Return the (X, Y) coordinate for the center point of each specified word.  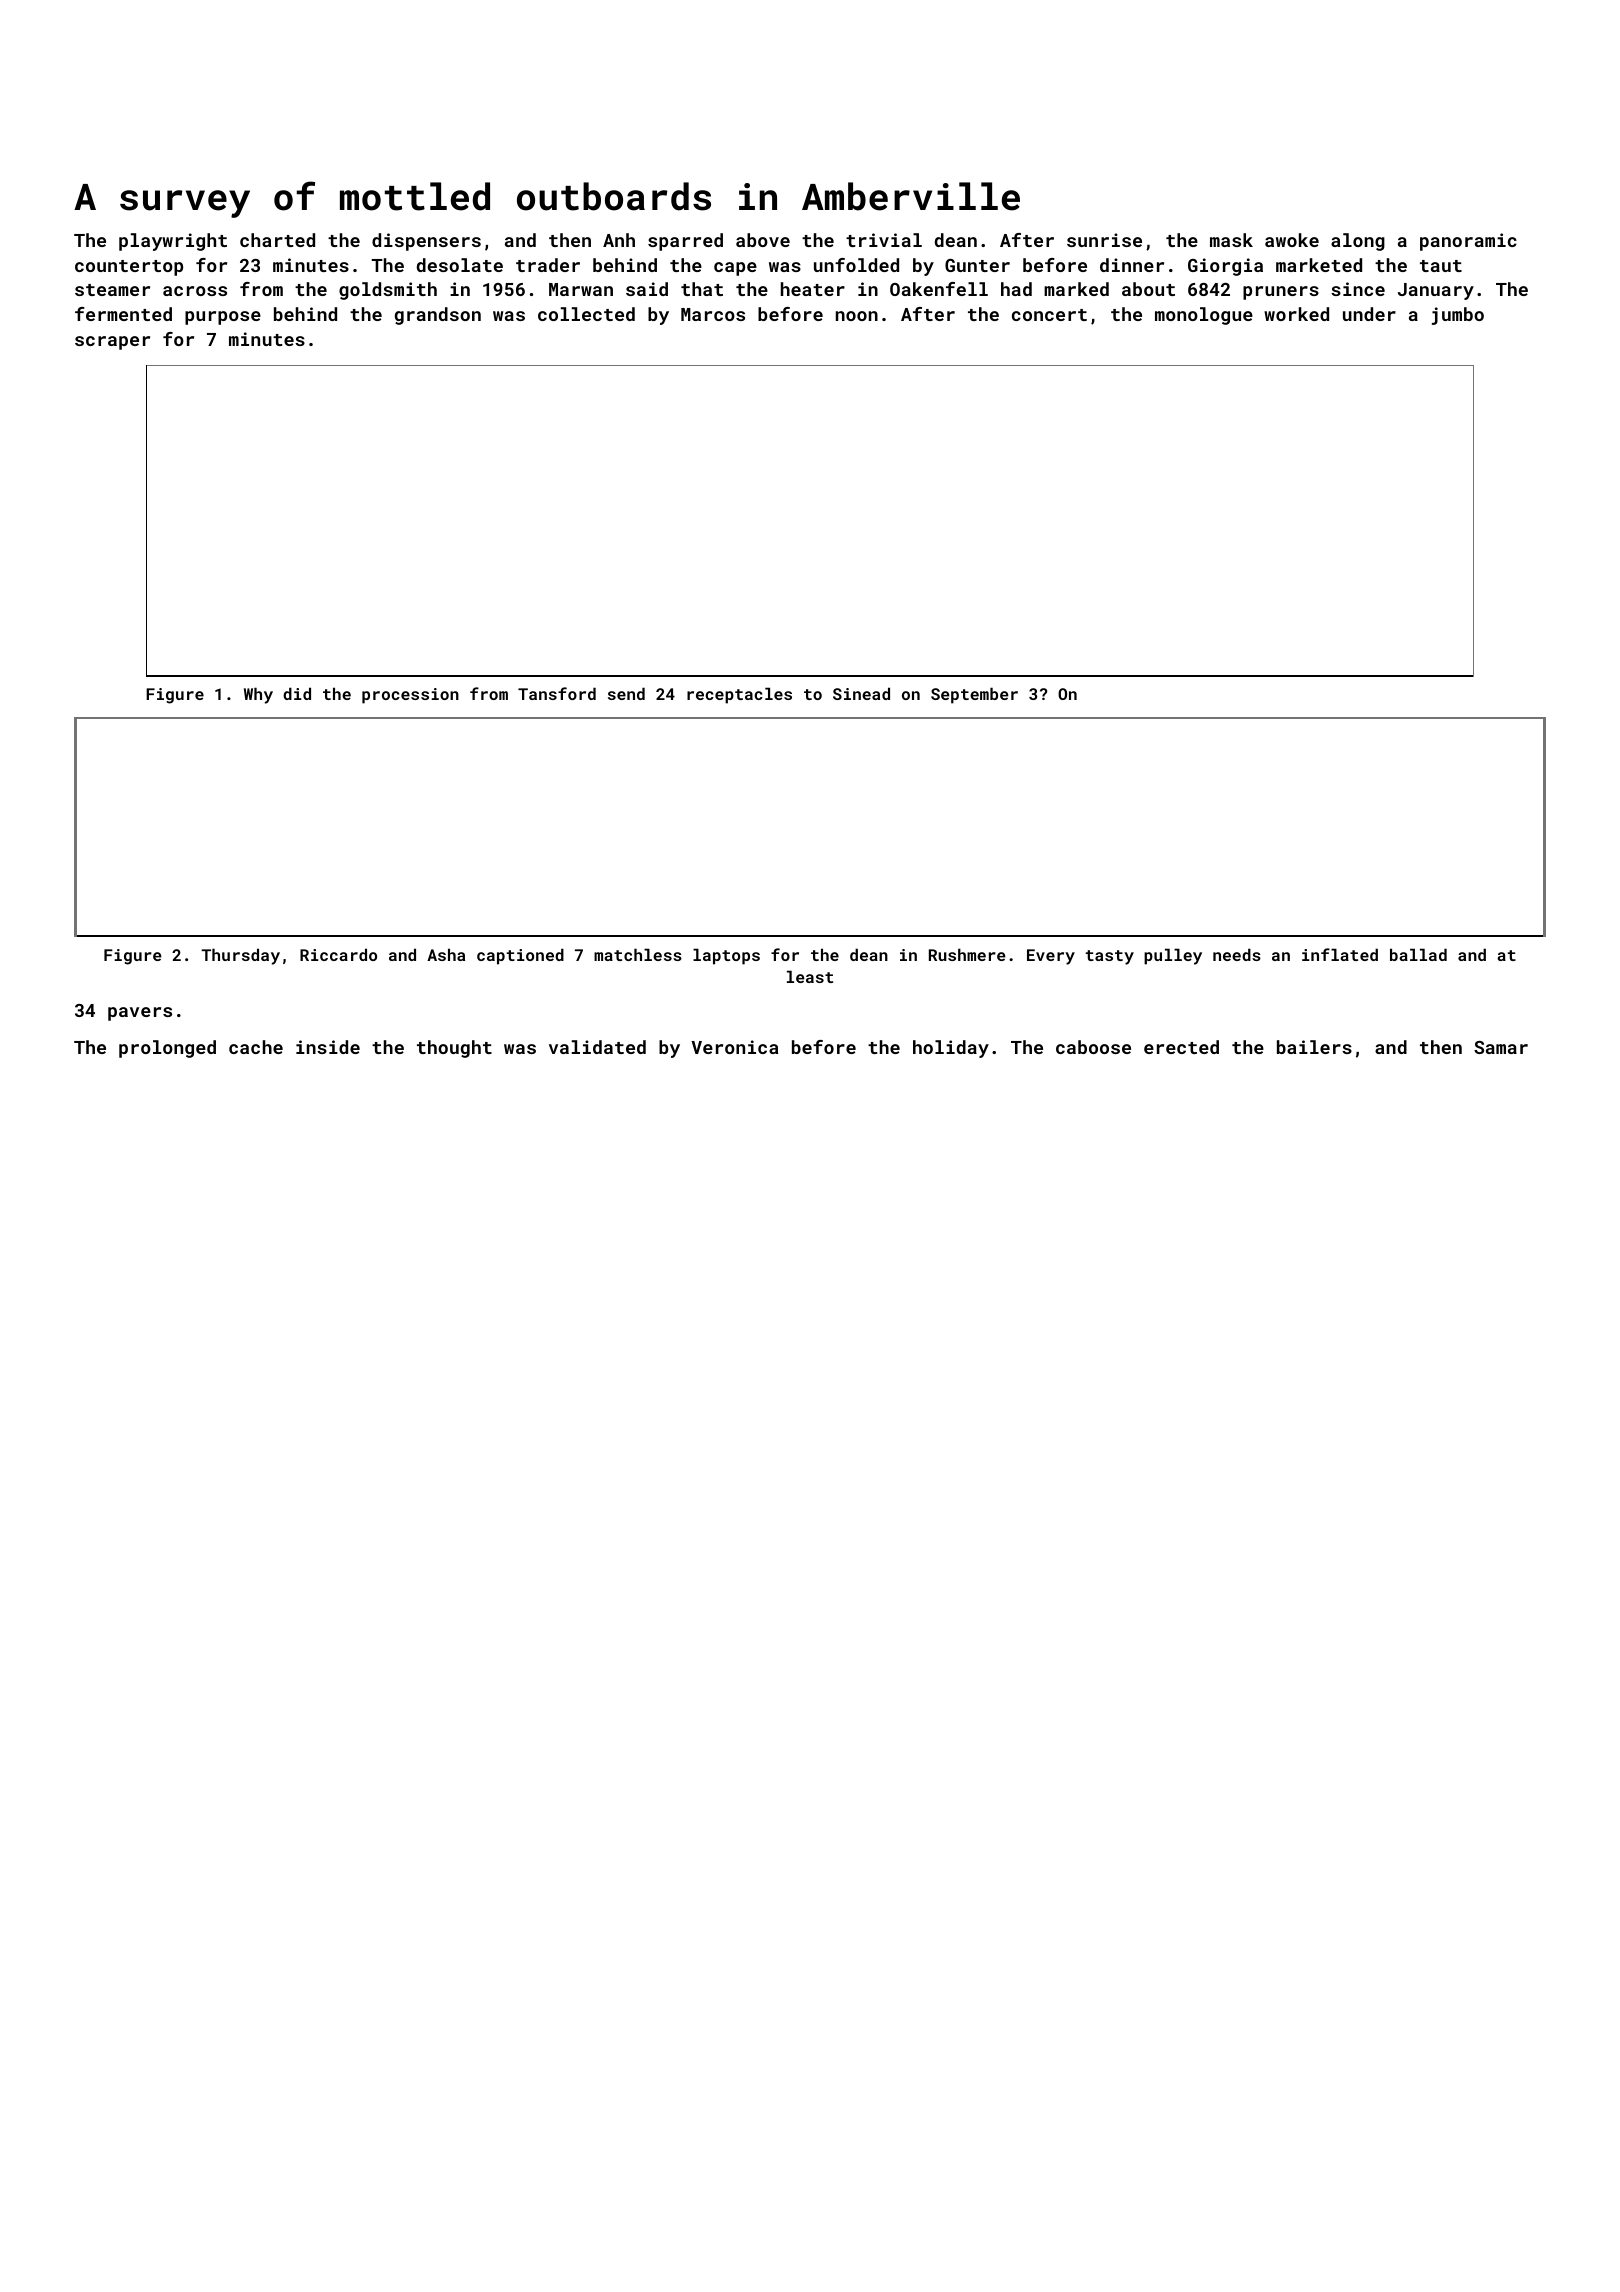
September (974, 695)
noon (857, 316)
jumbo (1458, 316)
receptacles (739, 695)
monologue (1204, 316)
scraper (112, 343)
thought (454, 1049)
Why (258, 695)
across (195, 291)
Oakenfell (939, 289)
